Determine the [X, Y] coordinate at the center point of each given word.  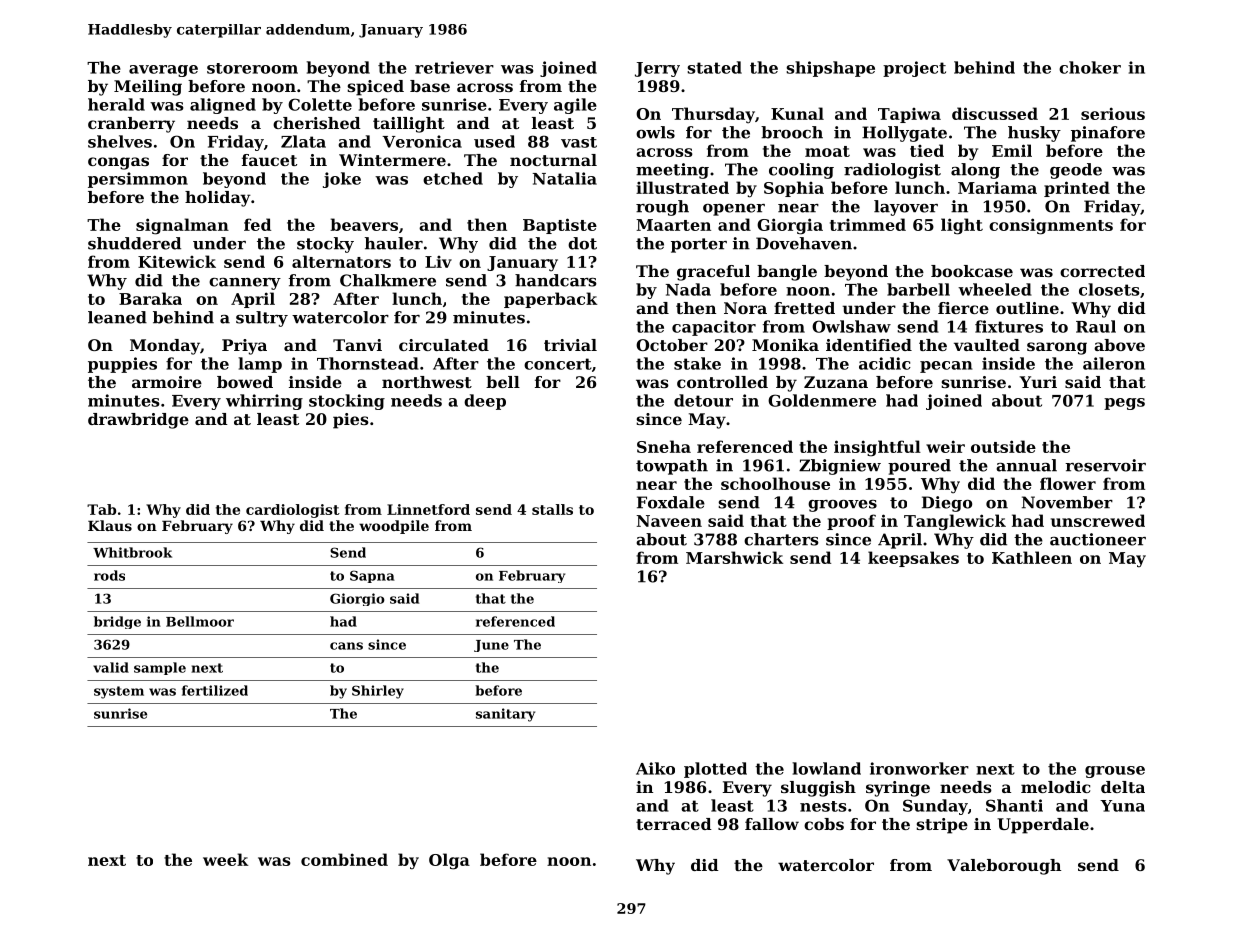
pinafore [1108, 134]
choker [1090, 67]
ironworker [919, 768]
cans [346, 646]
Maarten [673, 225]
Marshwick [734, 557]
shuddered [134, 243]
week [225, 859]
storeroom [252, 68]
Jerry [657, 69]
